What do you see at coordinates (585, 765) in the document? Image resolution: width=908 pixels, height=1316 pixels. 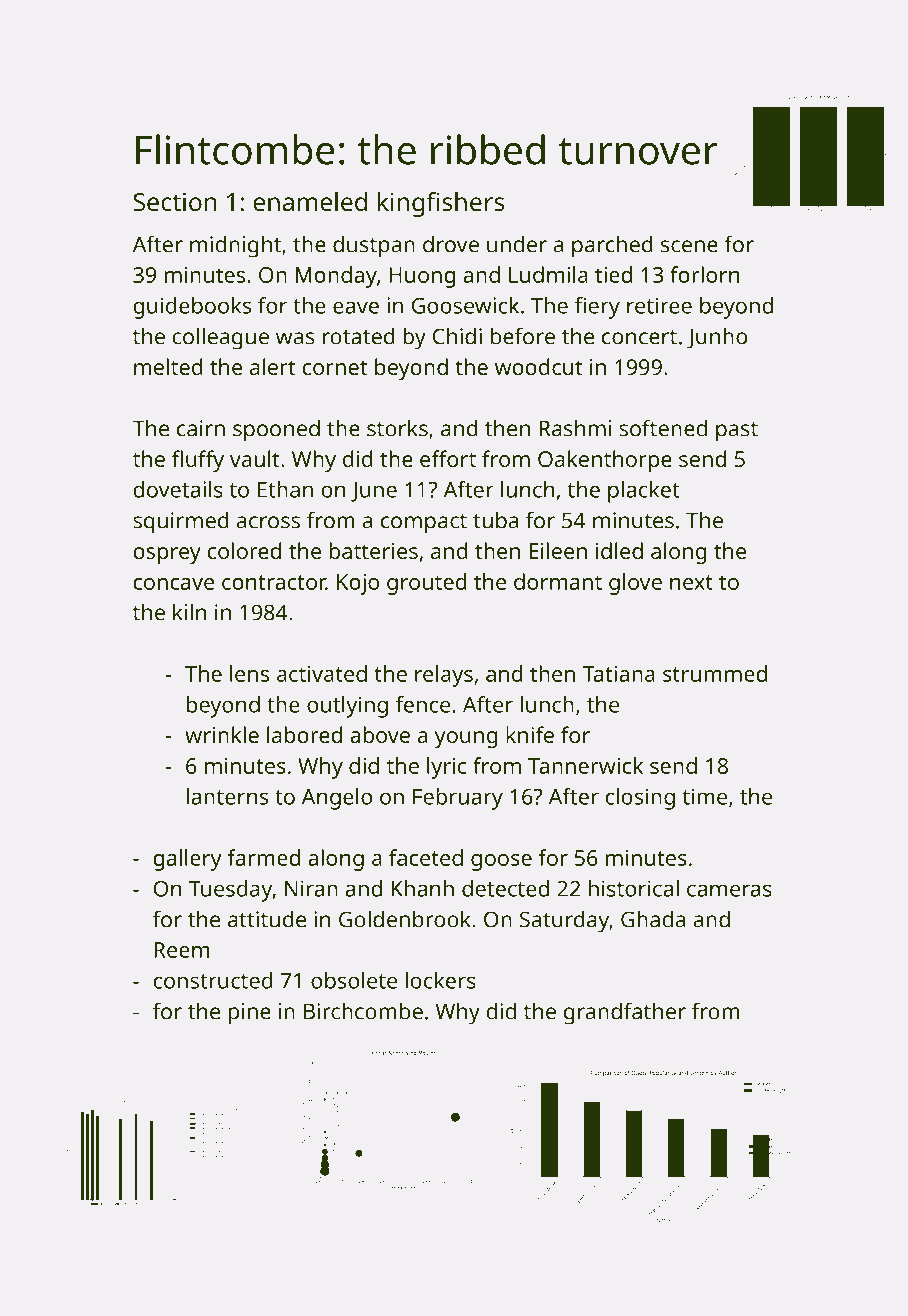 I see `Tannerwick` at bounding box center [585, 765].
